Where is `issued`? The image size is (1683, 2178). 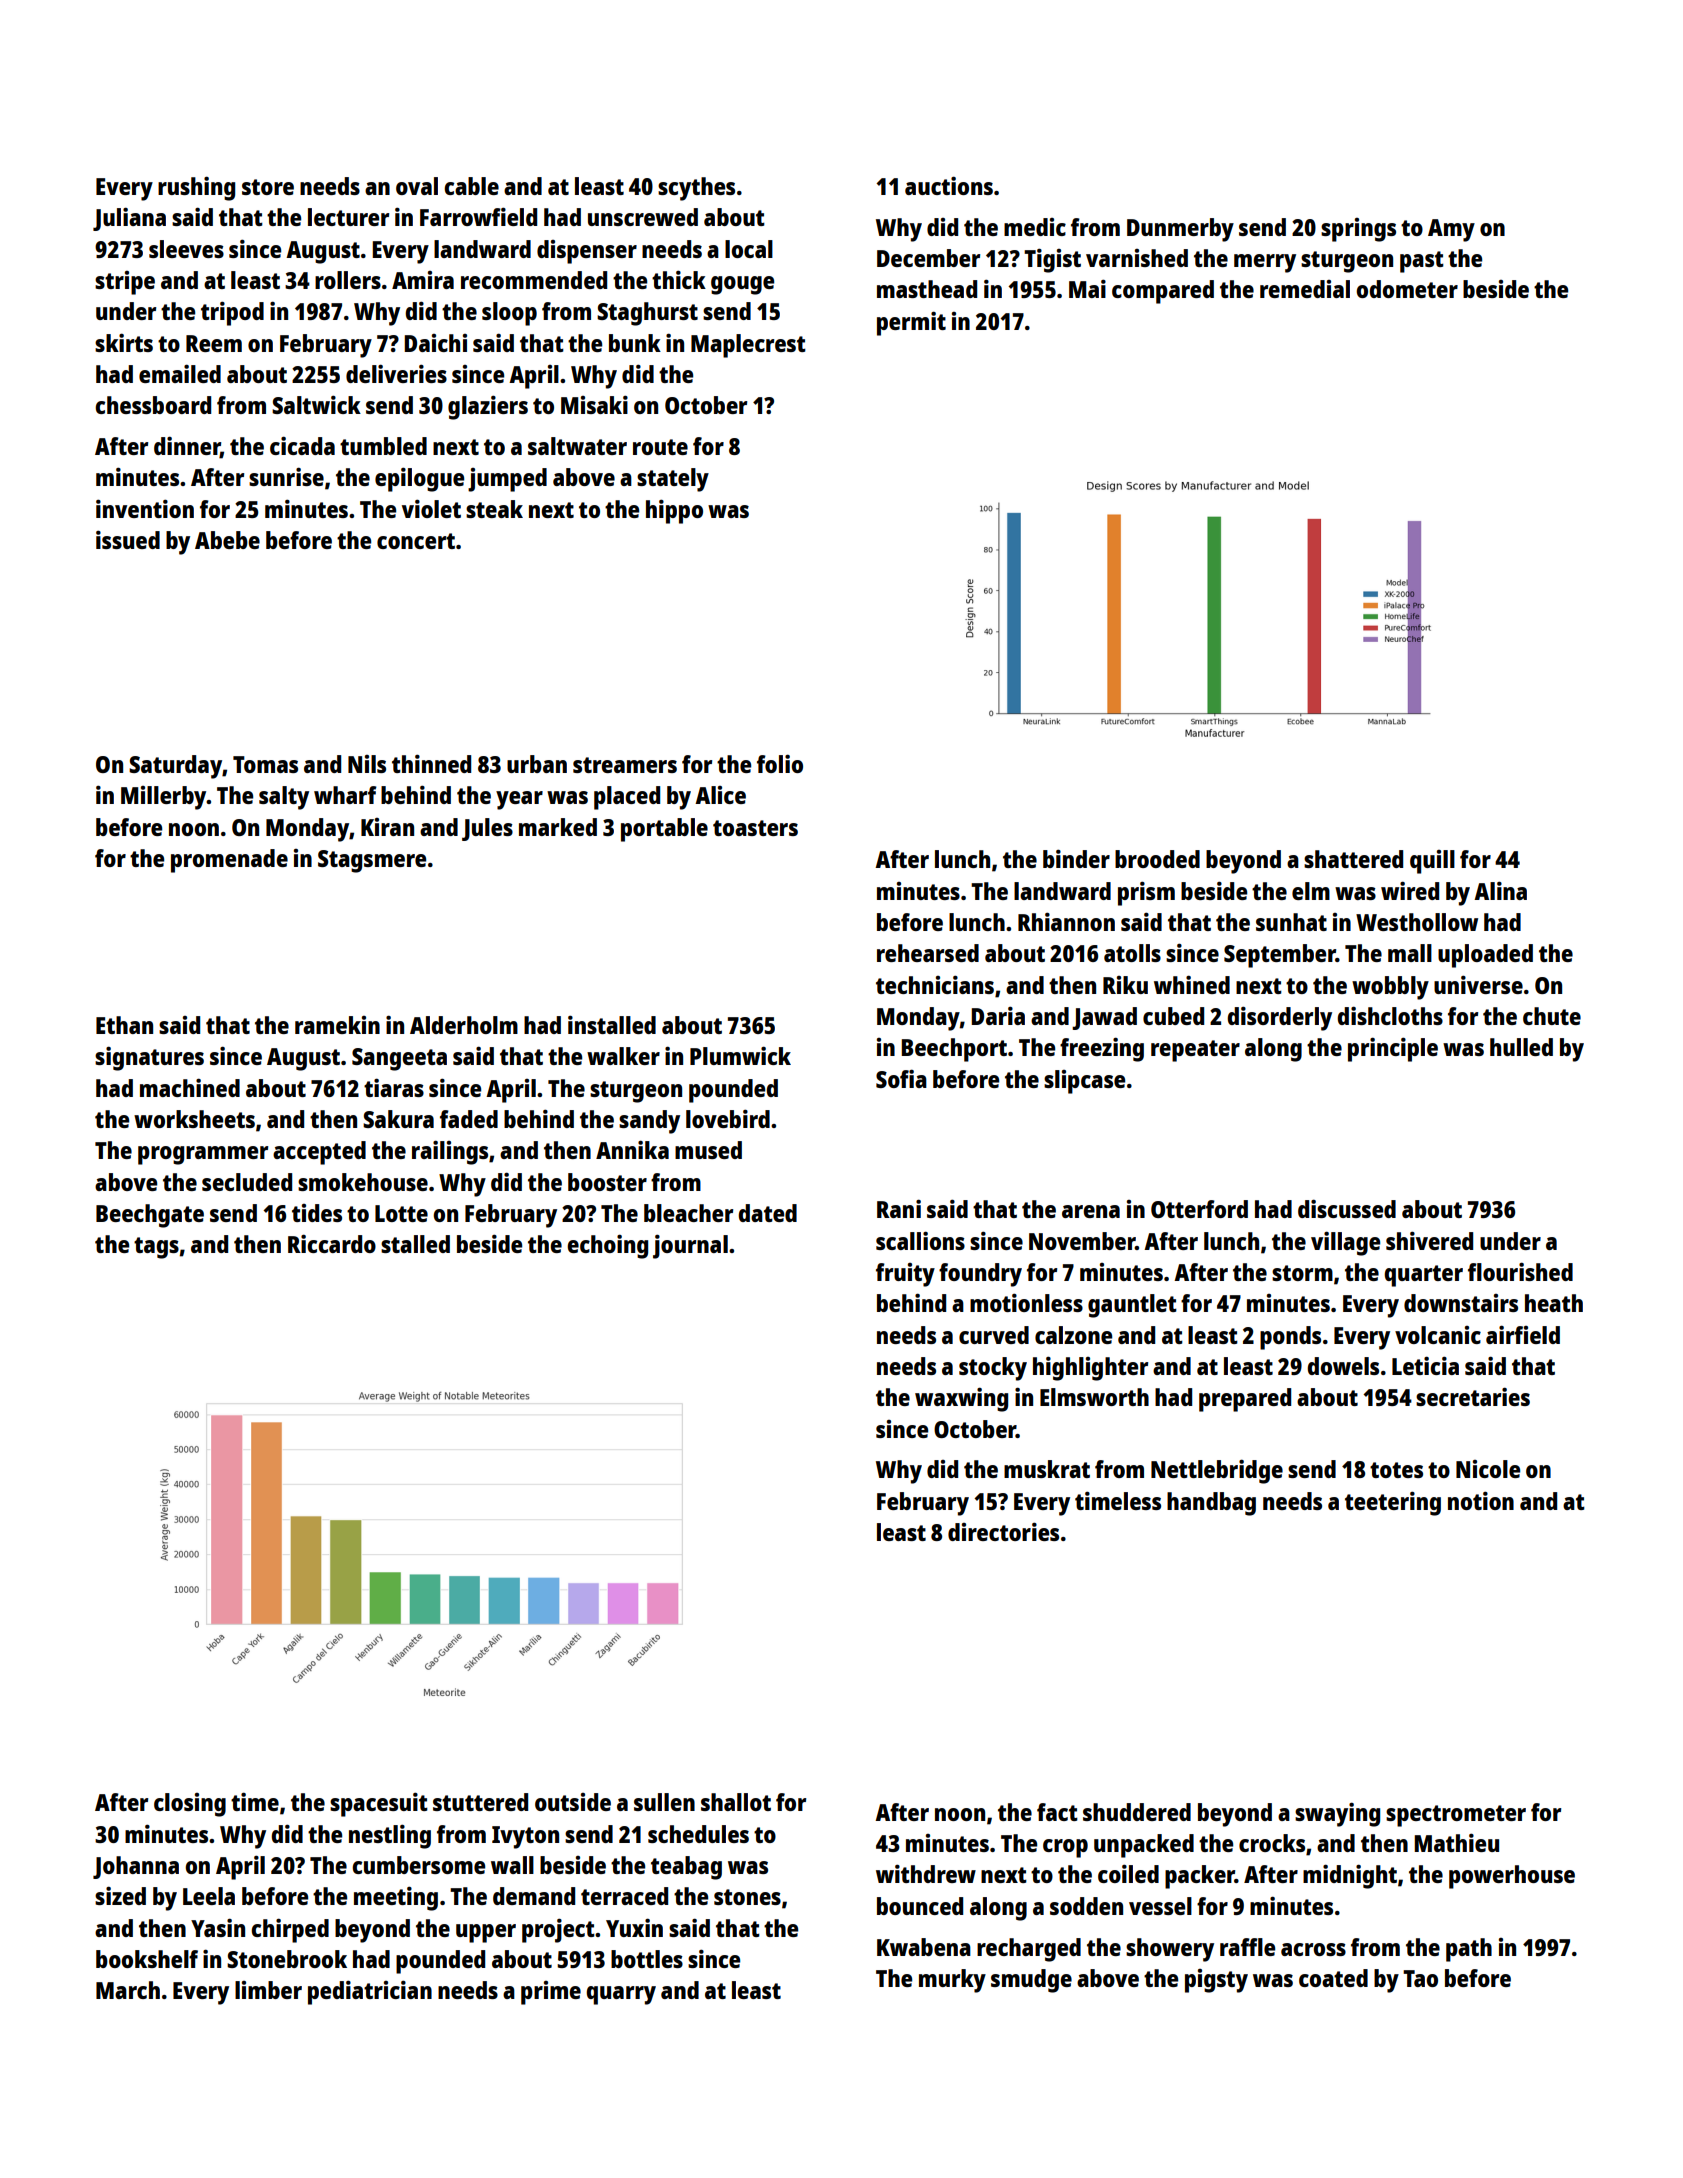
issued is located at coordinates (128, 539).
